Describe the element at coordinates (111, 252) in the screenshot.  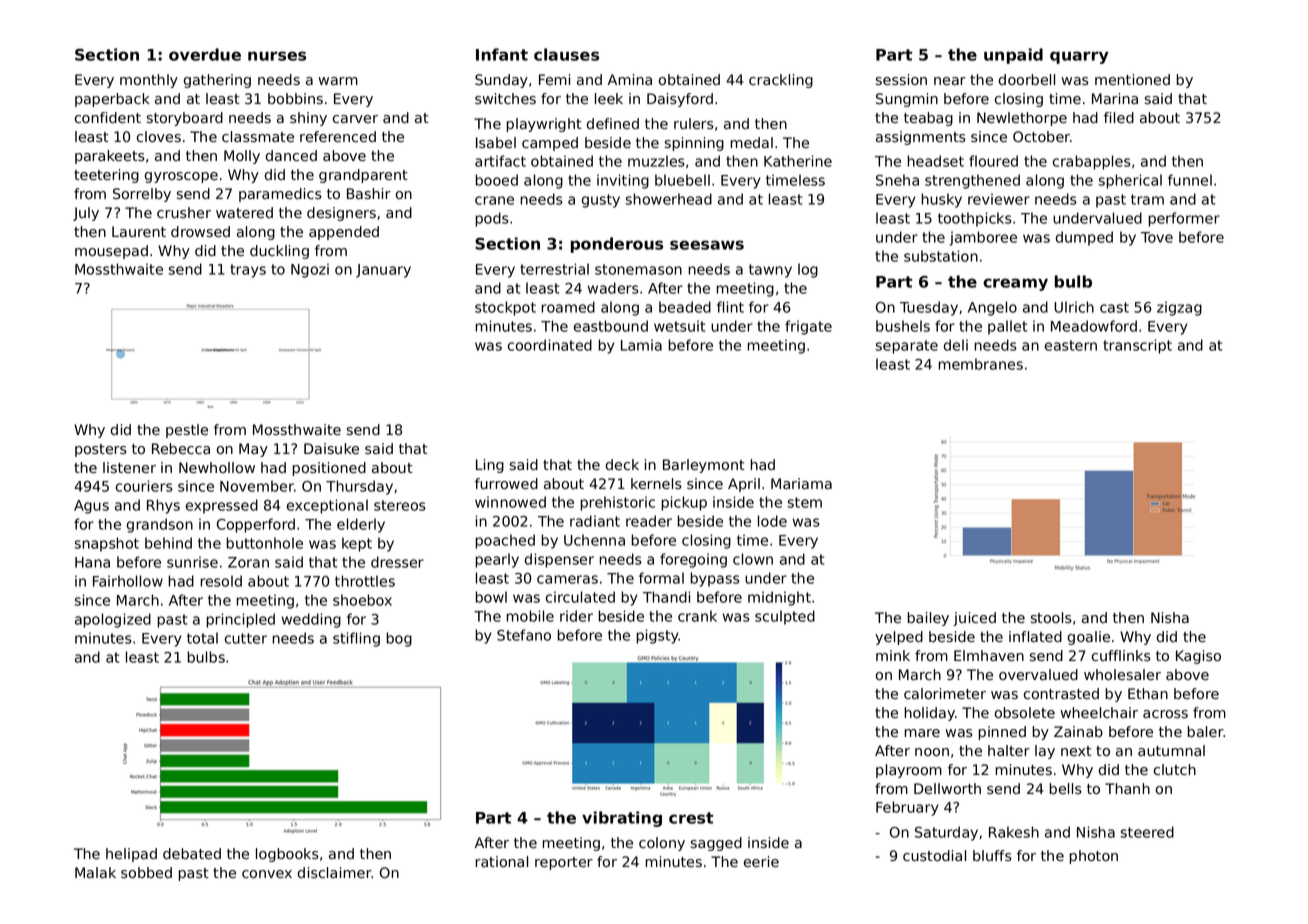
I see `mousepad` at that location.
